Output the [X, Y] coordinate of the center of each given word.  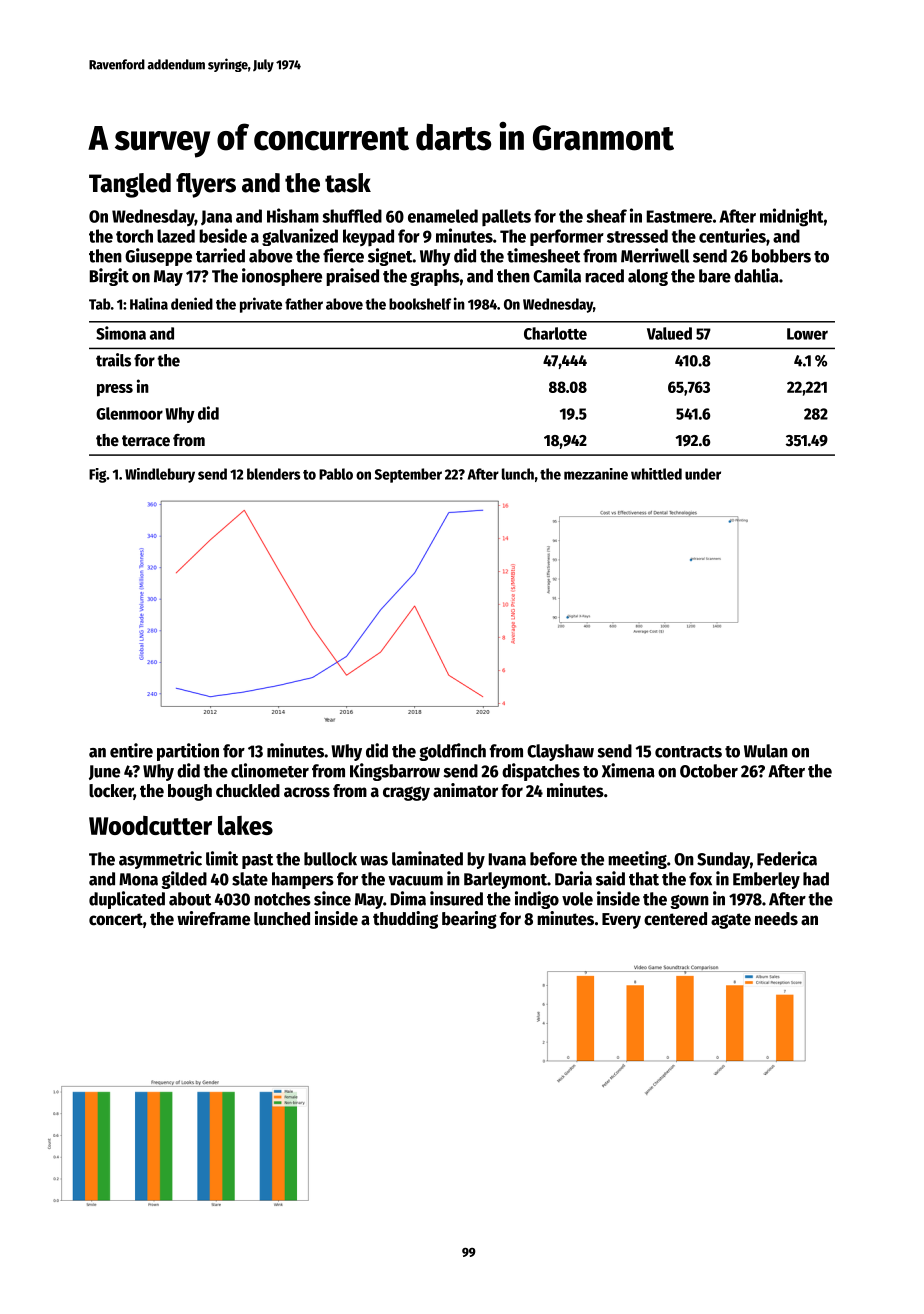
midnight [792, 217]
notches [282, 899]
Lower [807, 334]
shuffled [352, 216]
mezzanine [596, 474]
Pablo [336, 474]
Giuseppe [158, 257]
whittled [656, 474]
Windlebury [160, 475]
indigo [537, 900]
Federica [787, 858]
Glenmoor [129, 413]
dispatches [541, 772]
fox [700, 879]
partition [188, 752]
